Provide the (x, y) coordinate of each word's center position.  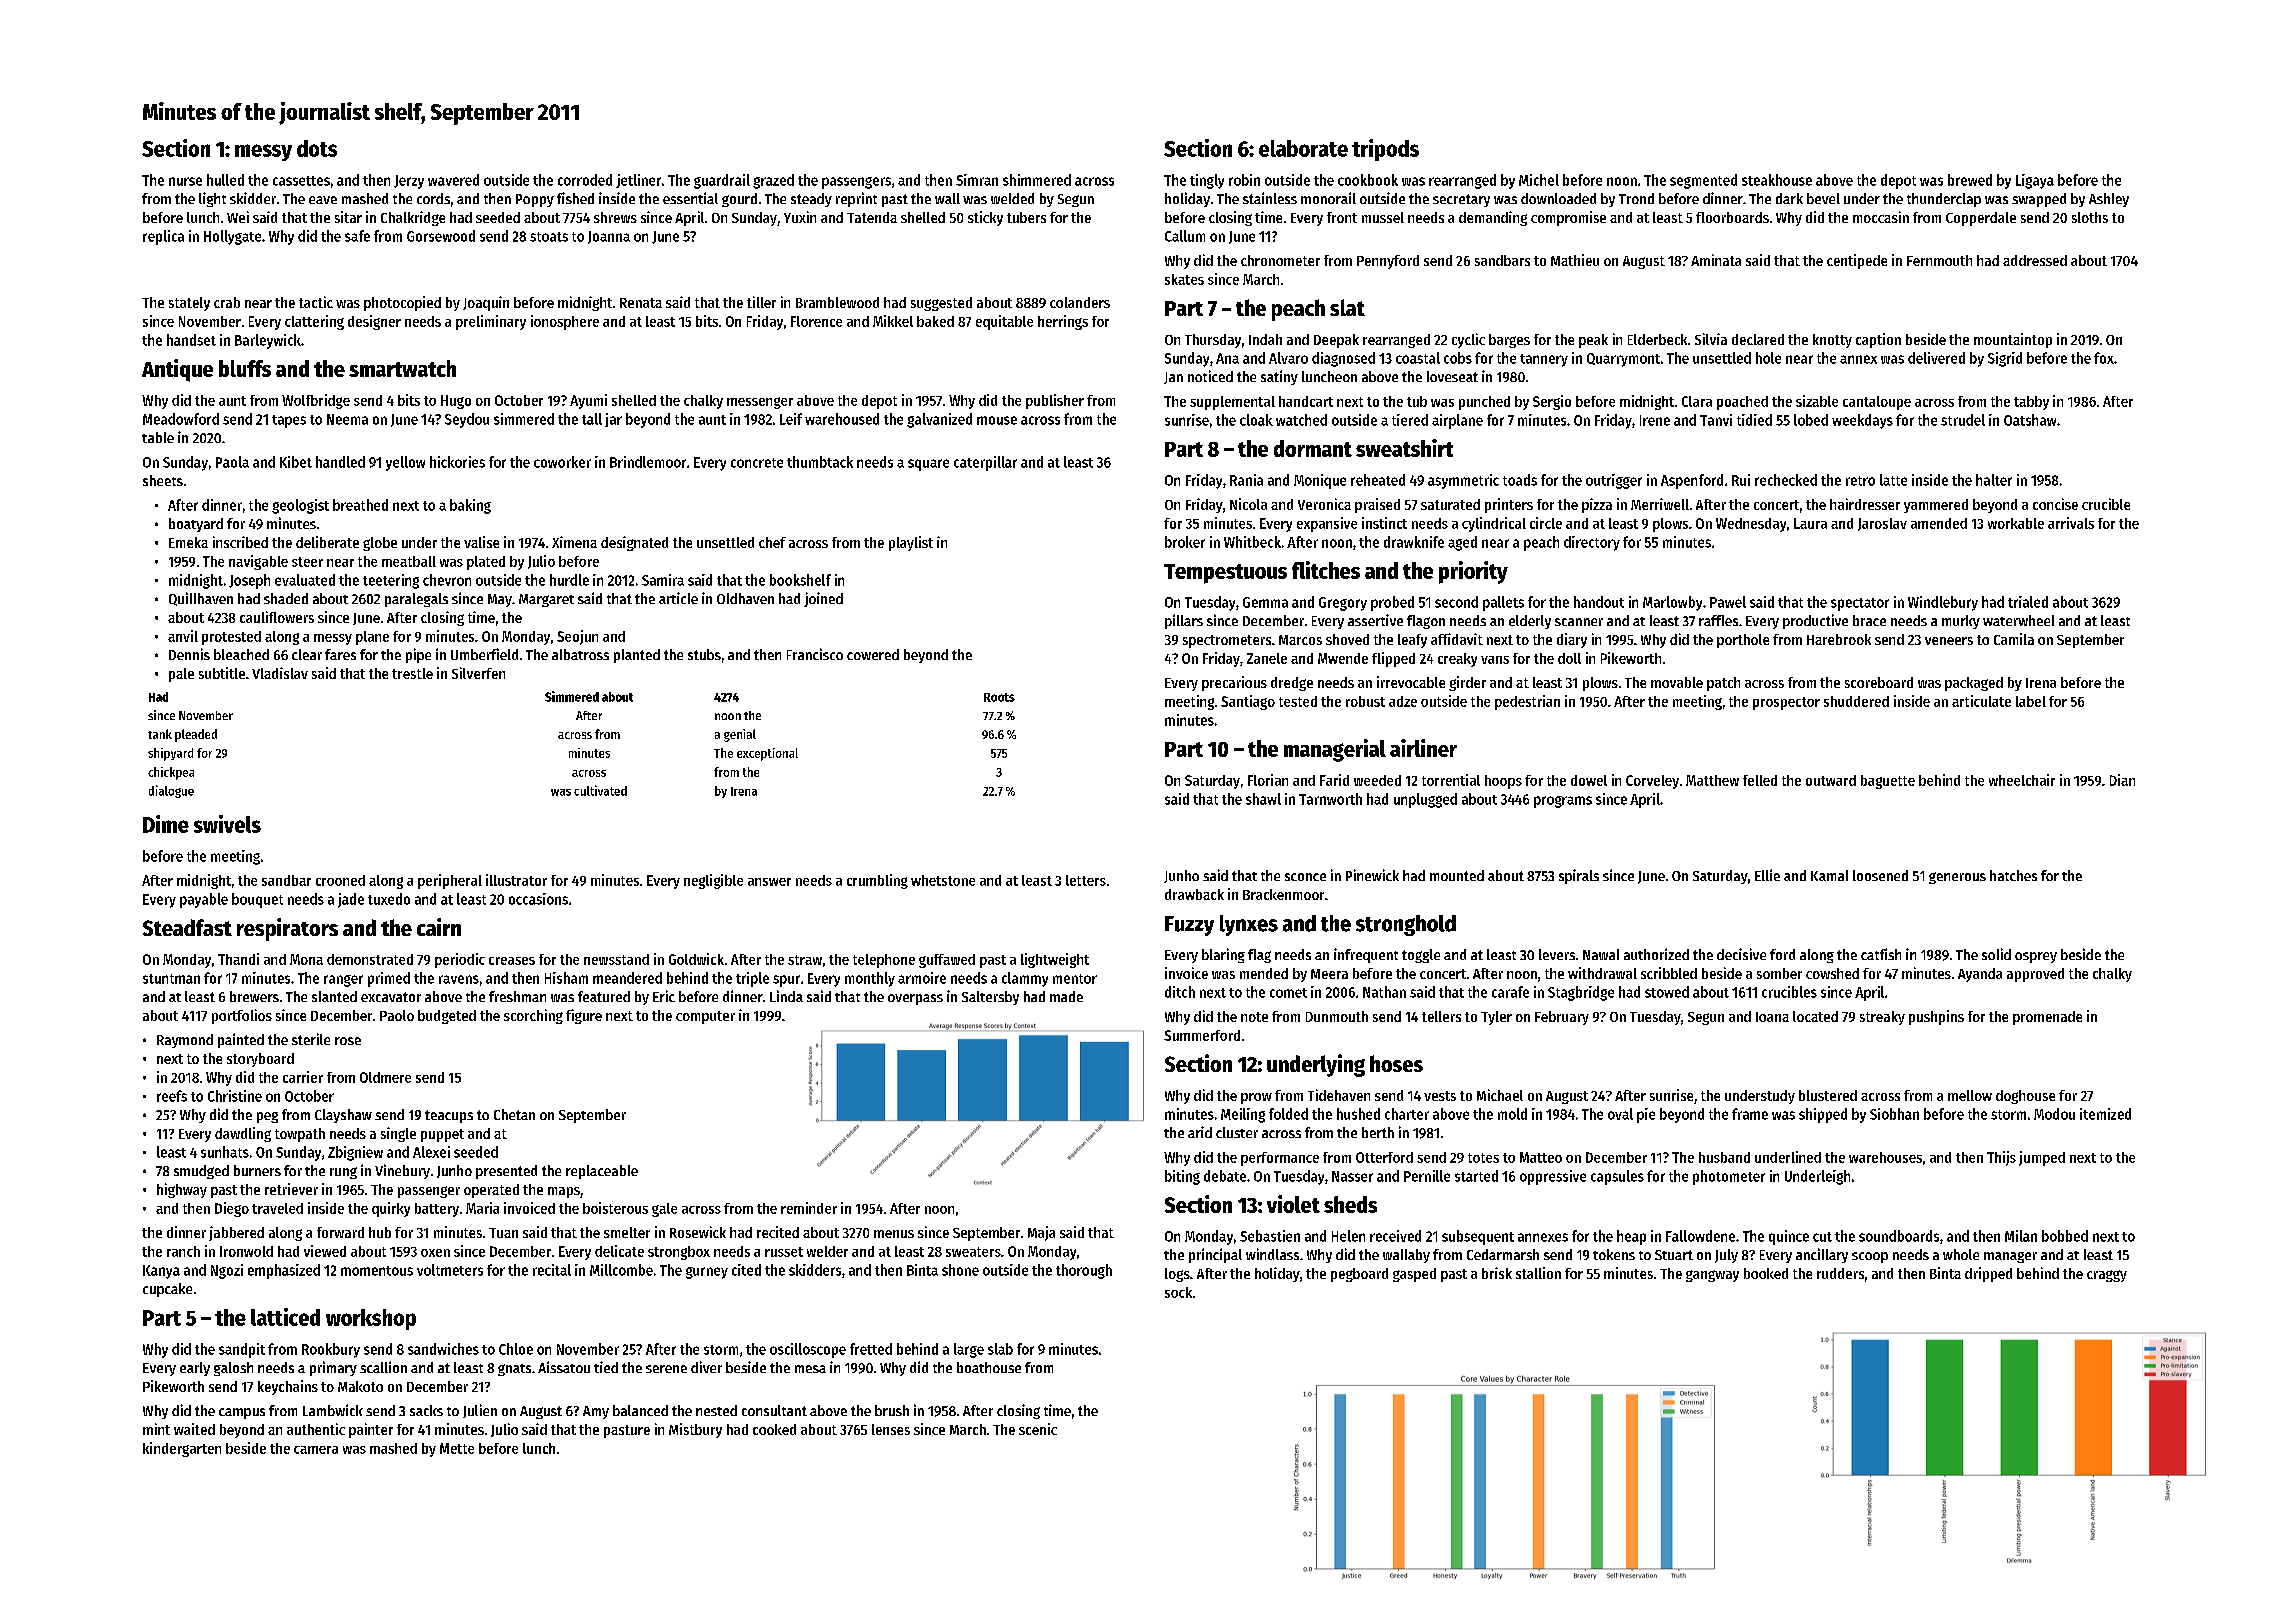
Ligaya (2035, 181)
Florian (1268, 780)
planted (637, 656)
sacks (426, 1410)
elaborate (1303, 148)
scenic (1038, 1429)
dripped (1988, 1274)
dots (317, 148)
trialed (2028, 602)
